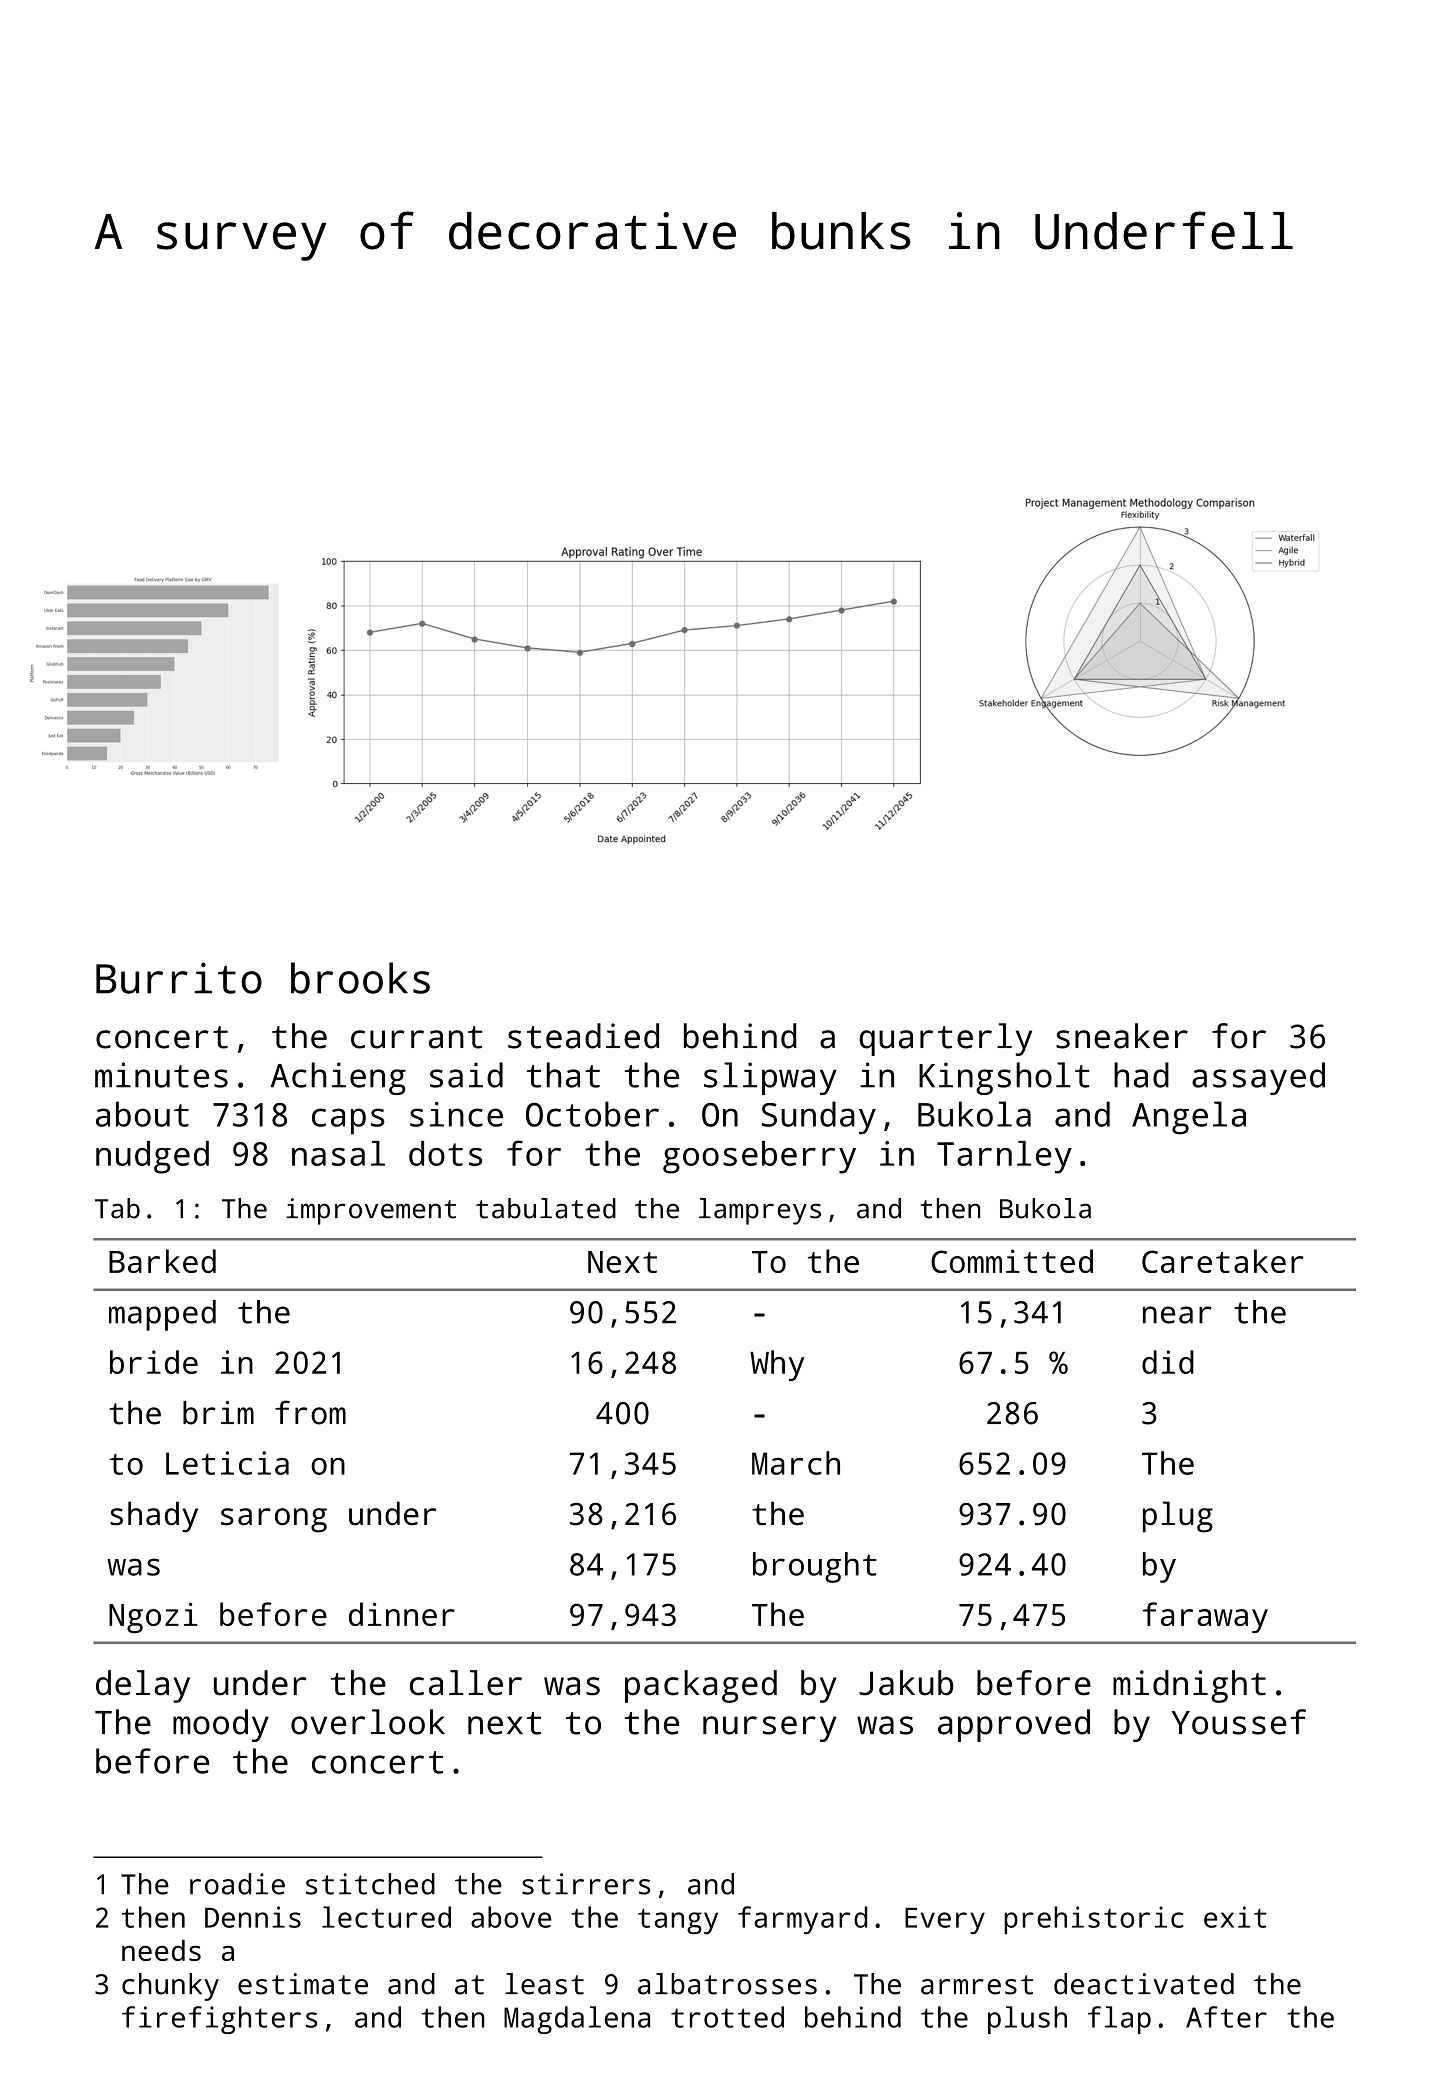 The height and width of the page is (2100, 1450). Describe the element at coordinates (583, 1036) in the page. I see `steadied` at that location.
